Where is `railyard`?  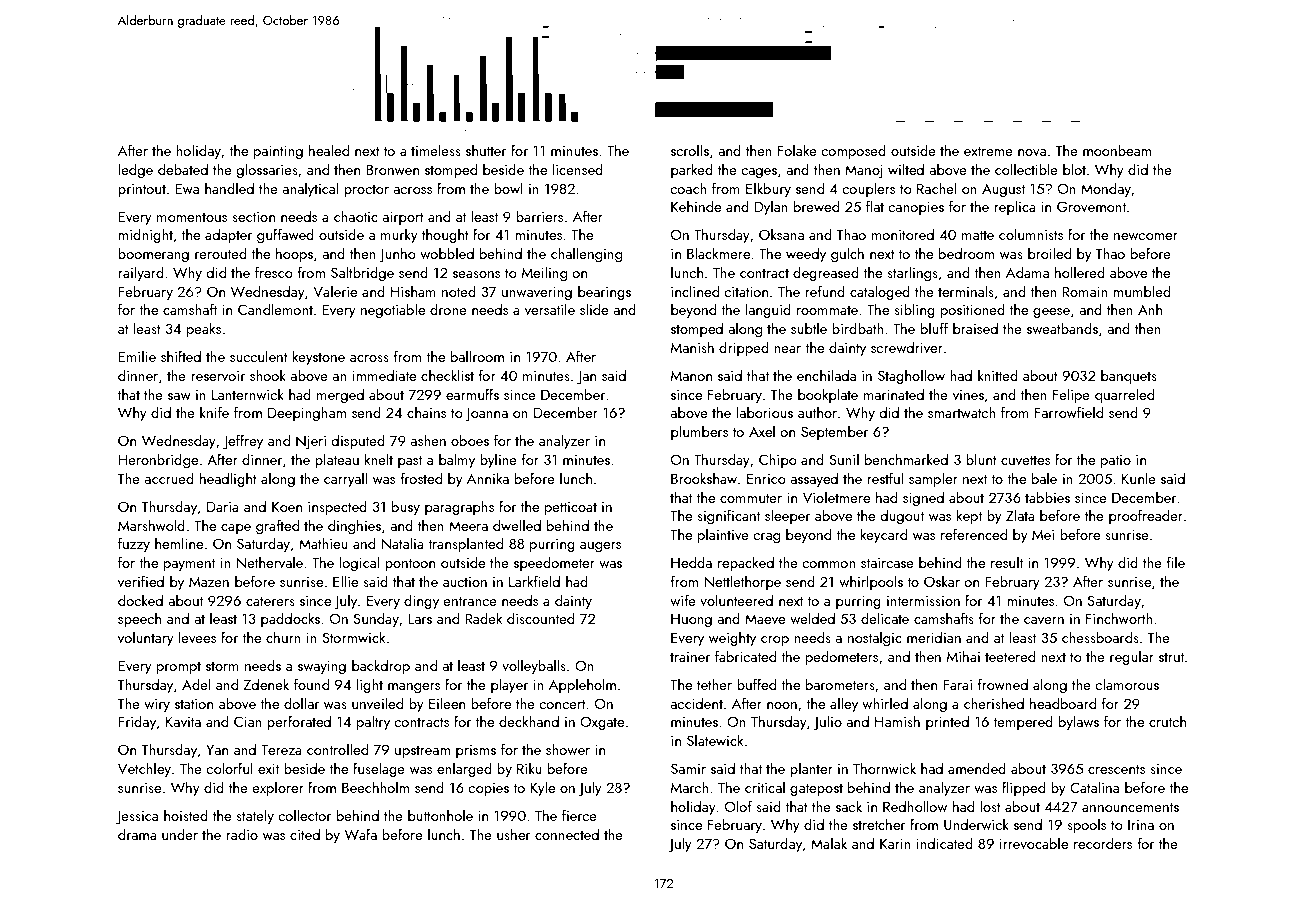 railyard is located at coordinates (141, 273).
